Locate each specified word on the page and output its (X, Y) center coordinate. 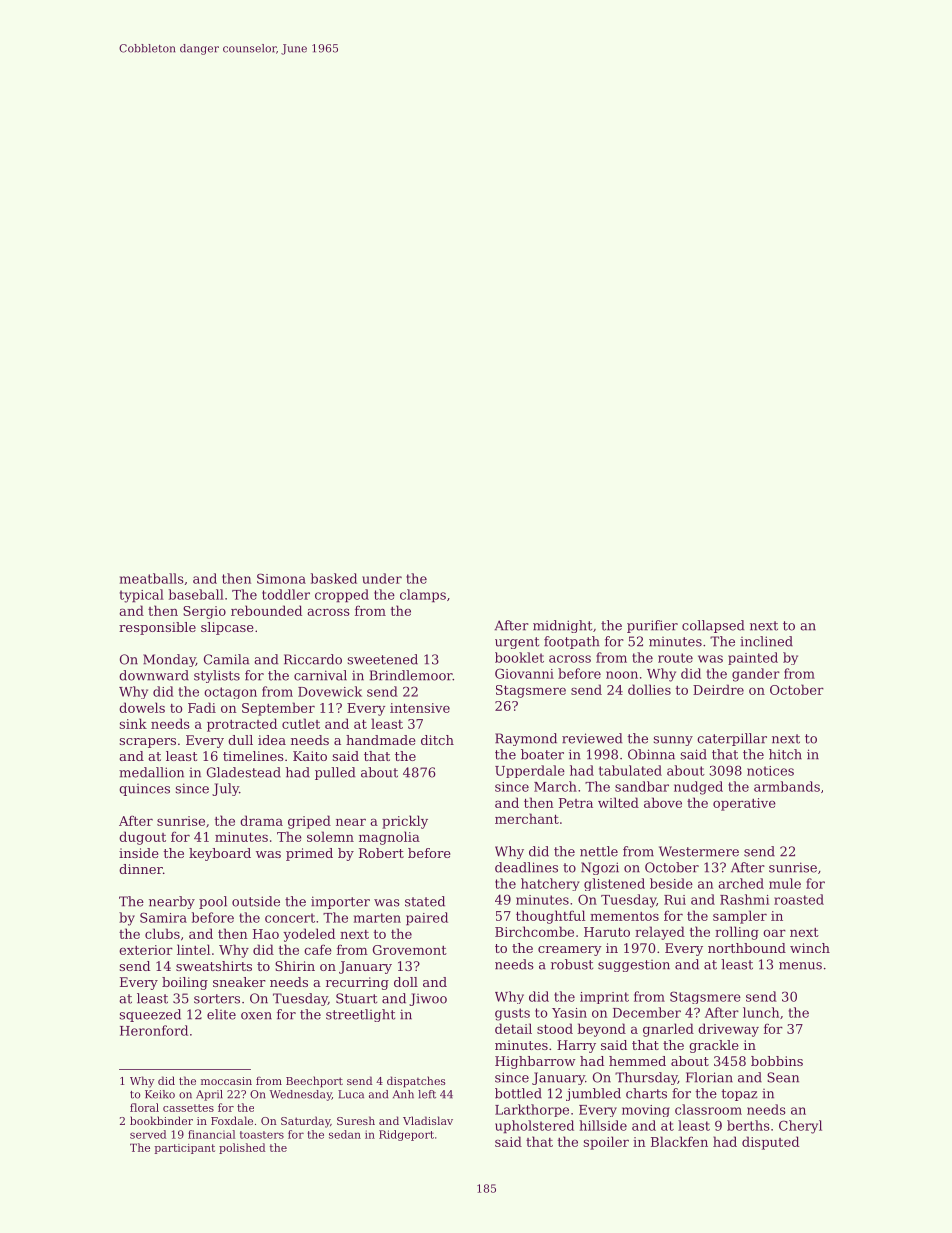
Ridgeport (406, 1135)
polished (242, 1148)
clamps (423, 596)
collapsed (713, 626)
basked (334, 578)
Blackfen (679, 1141)
